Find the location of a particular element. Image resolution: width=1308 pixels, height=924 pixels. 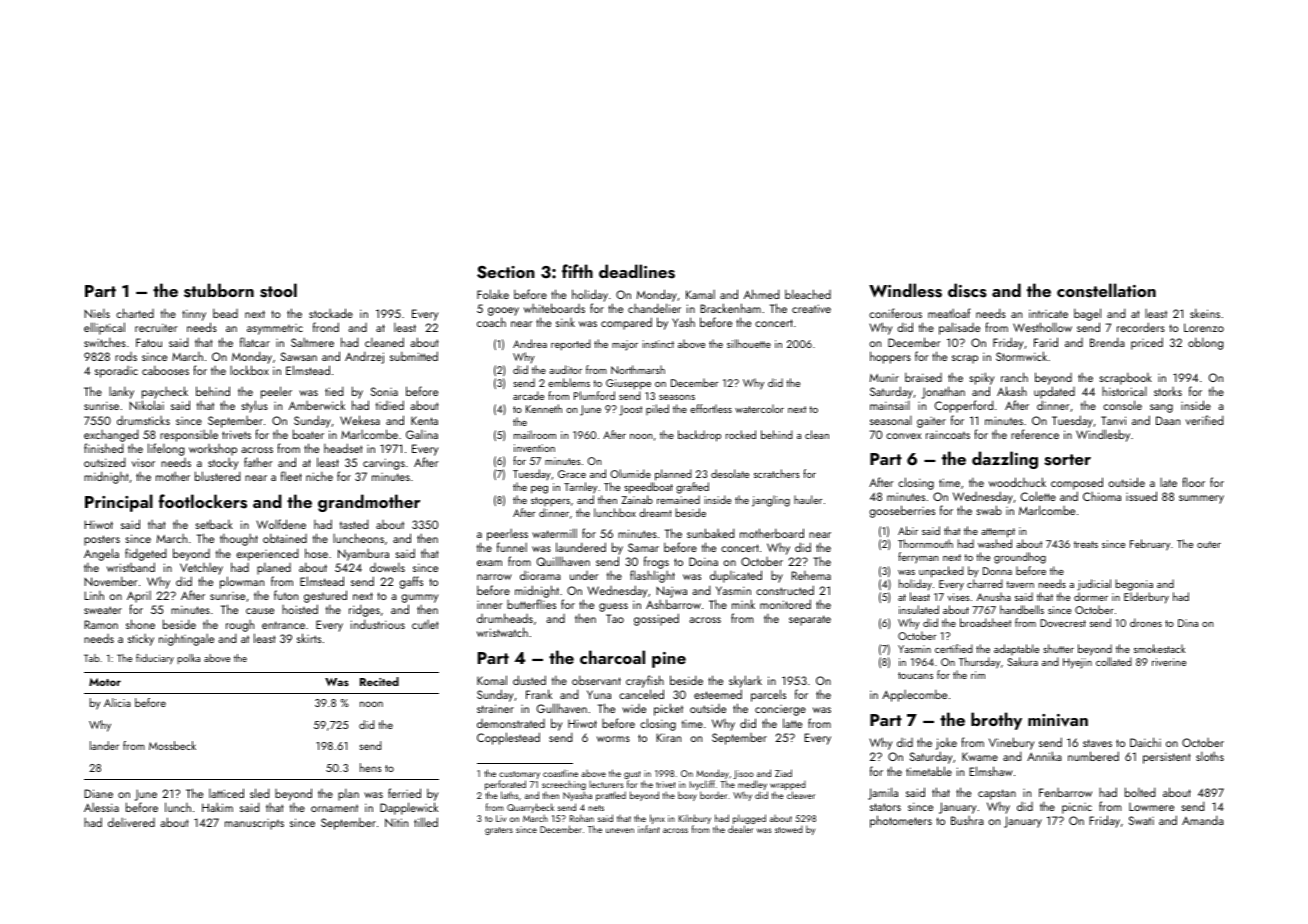

scratchers is located at coordinates (777, 473).
